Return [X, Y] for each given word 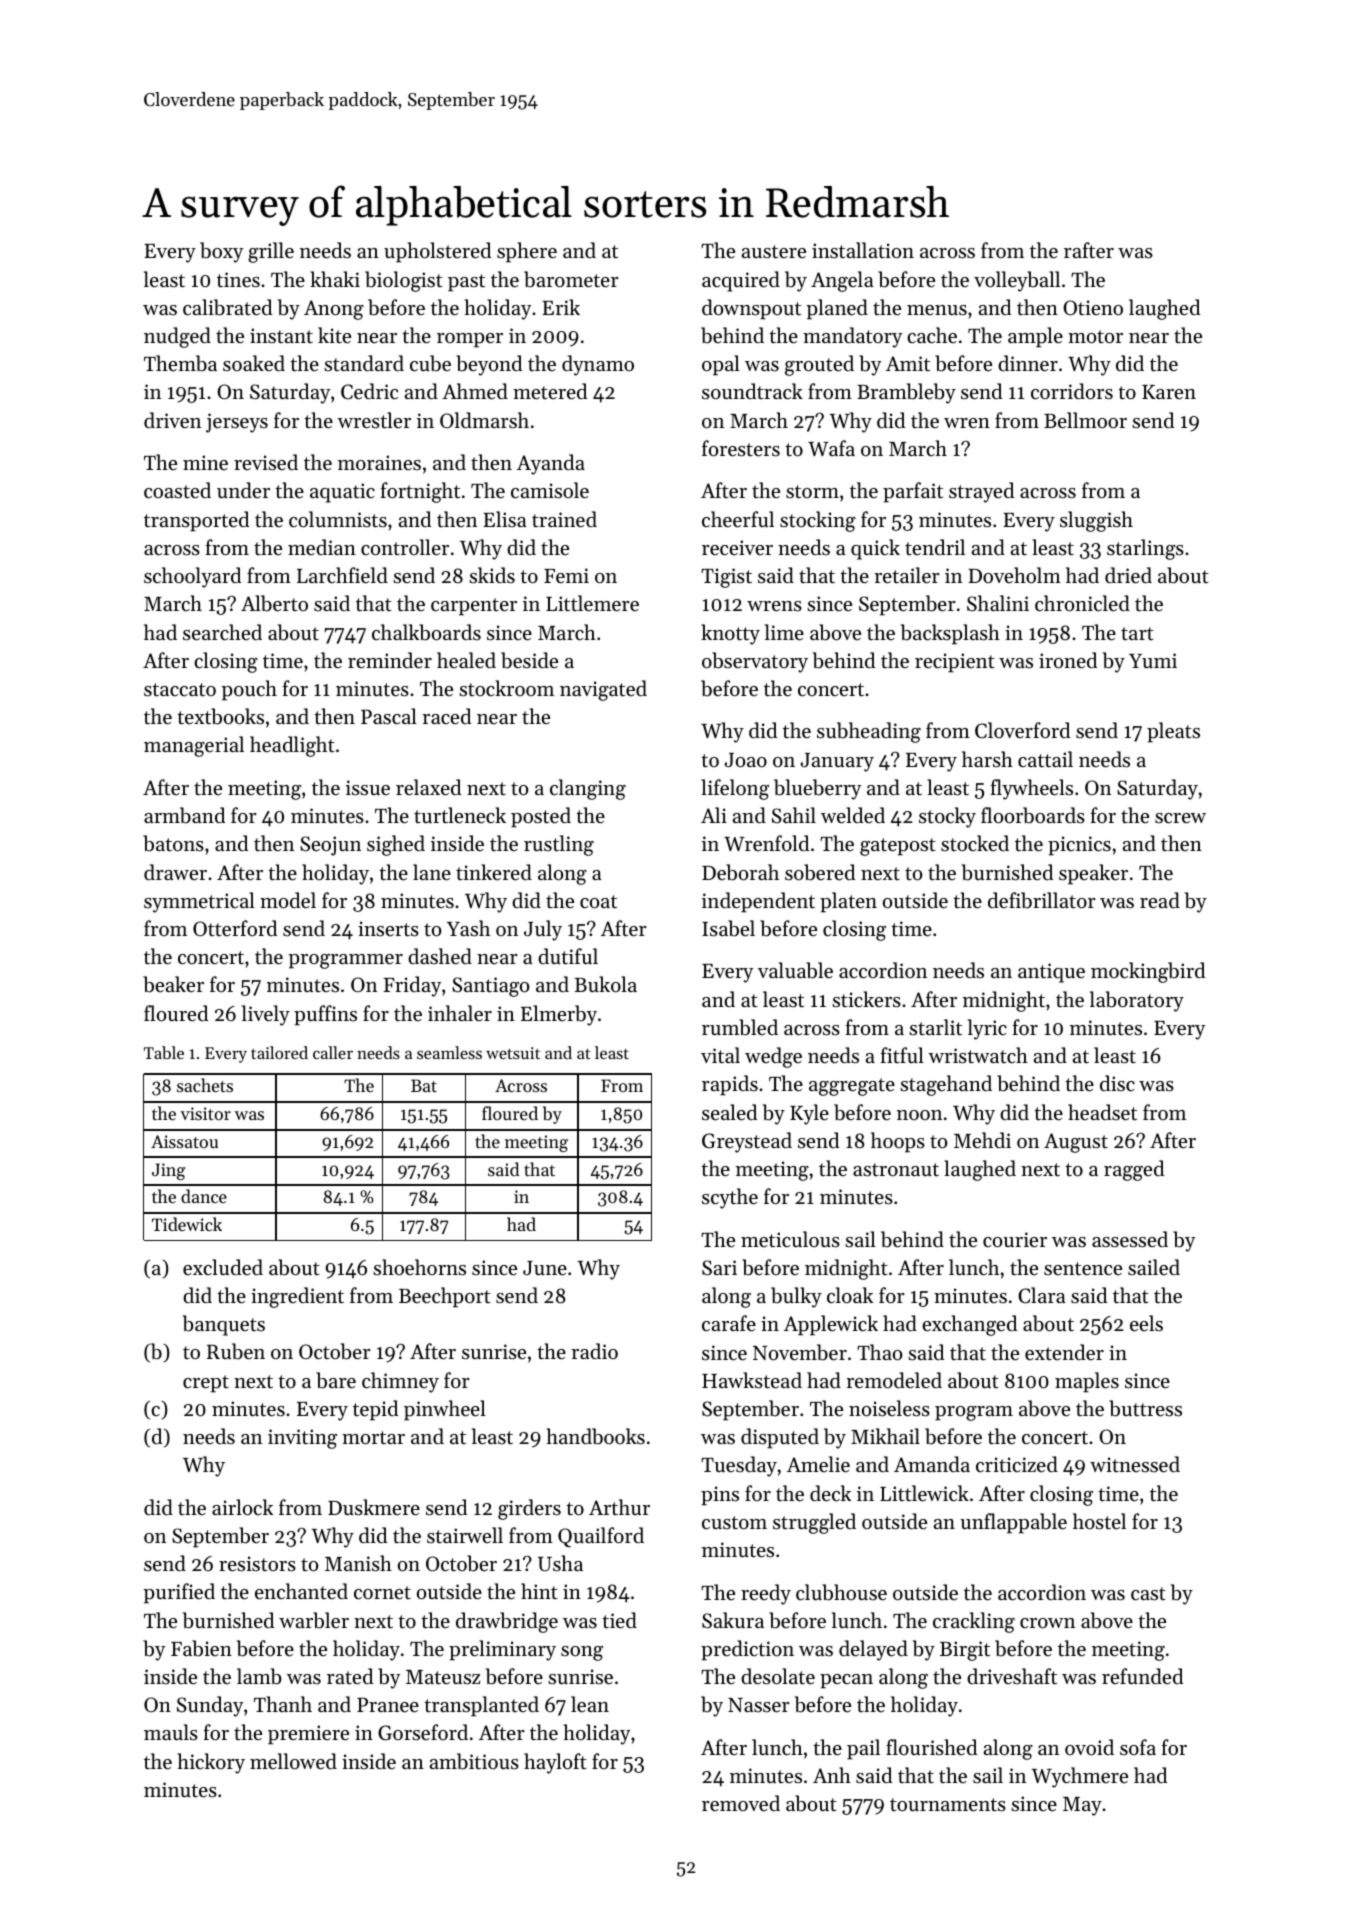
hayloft [555, 1763]
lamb [259, 1676]
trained [564, 519]
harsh [987, 759]
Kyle [809, 1114]
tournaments [948, 1805]
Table [164, 1052]
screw [1180, 818]
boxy [221, 252]
